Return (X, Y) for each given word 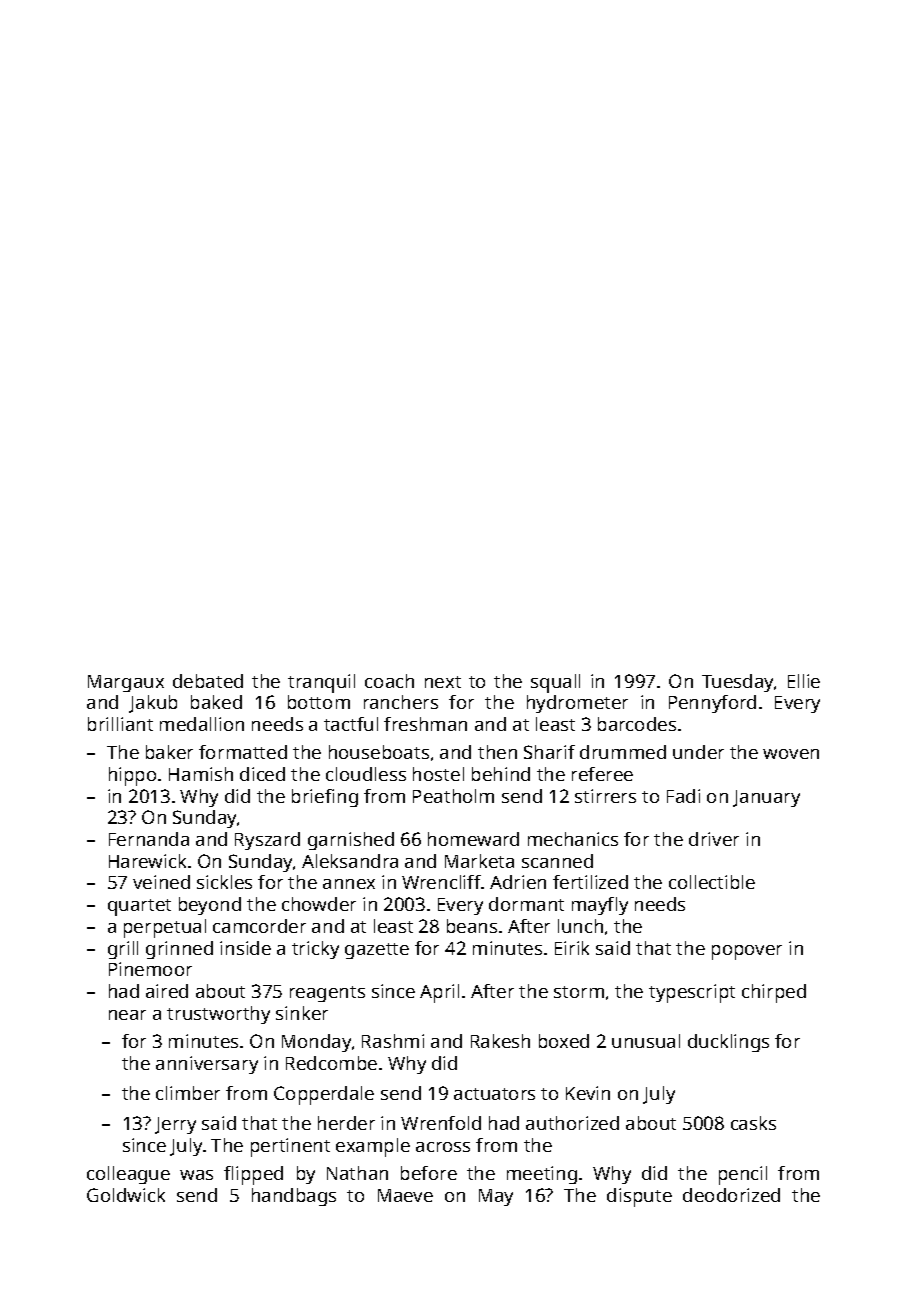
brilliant (120, 724)
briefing (325, 798)
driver (714, 839)
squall (555, 683)
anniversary (207, 1065)
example (373, 1147)
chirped (774, 993)
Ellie (804, 681)
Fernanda (149, 839)
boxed (564, 1041)
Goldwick (126, 1195)
